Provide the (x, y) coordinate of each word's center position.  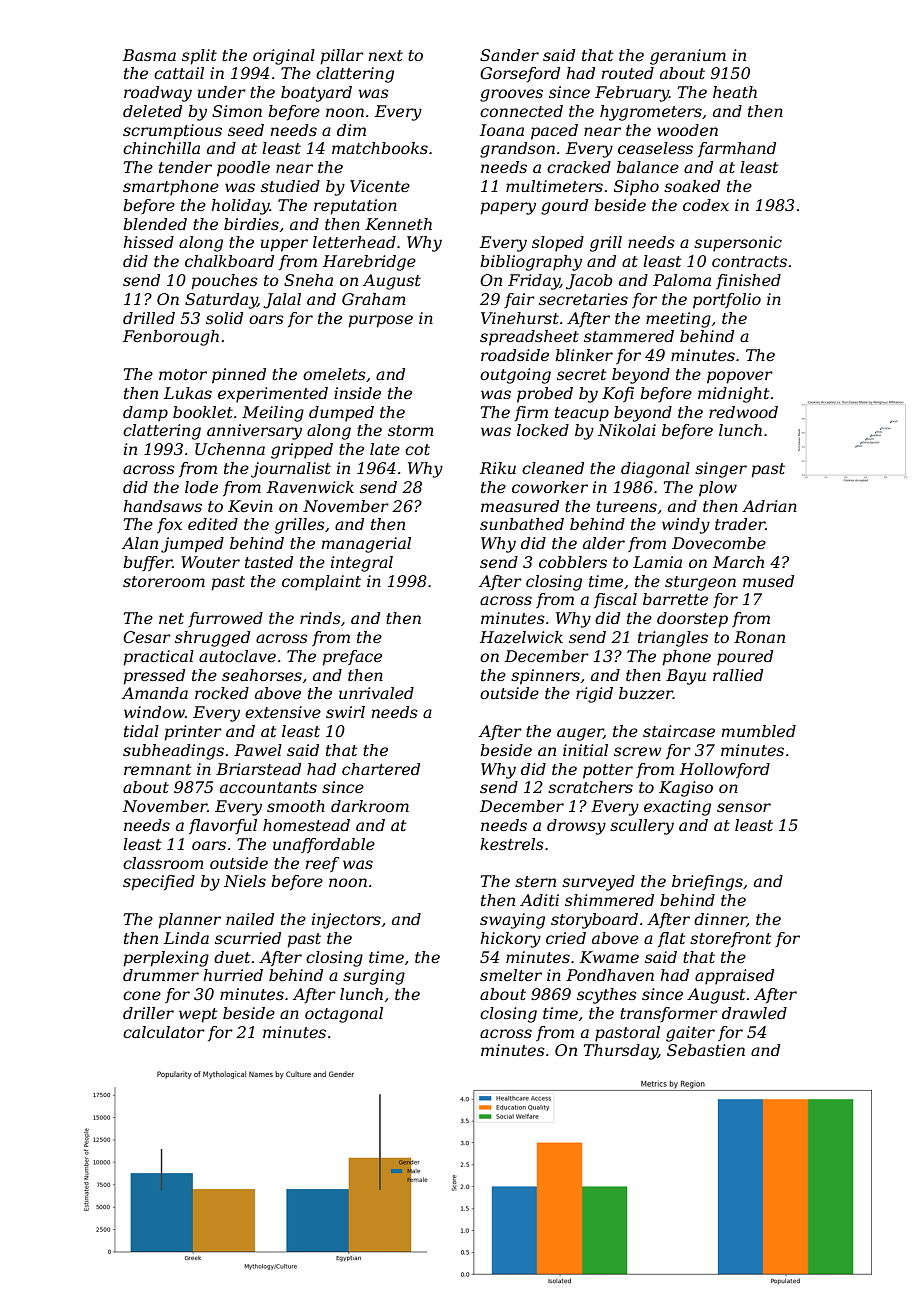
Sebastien (706, 1050)
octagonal (344, 1015)
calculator (164, 1032)
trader (740, 524)
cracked (579, 167)
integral (362, 564)
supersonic (738, 244)
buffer (147, 563)
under (222, 92)
